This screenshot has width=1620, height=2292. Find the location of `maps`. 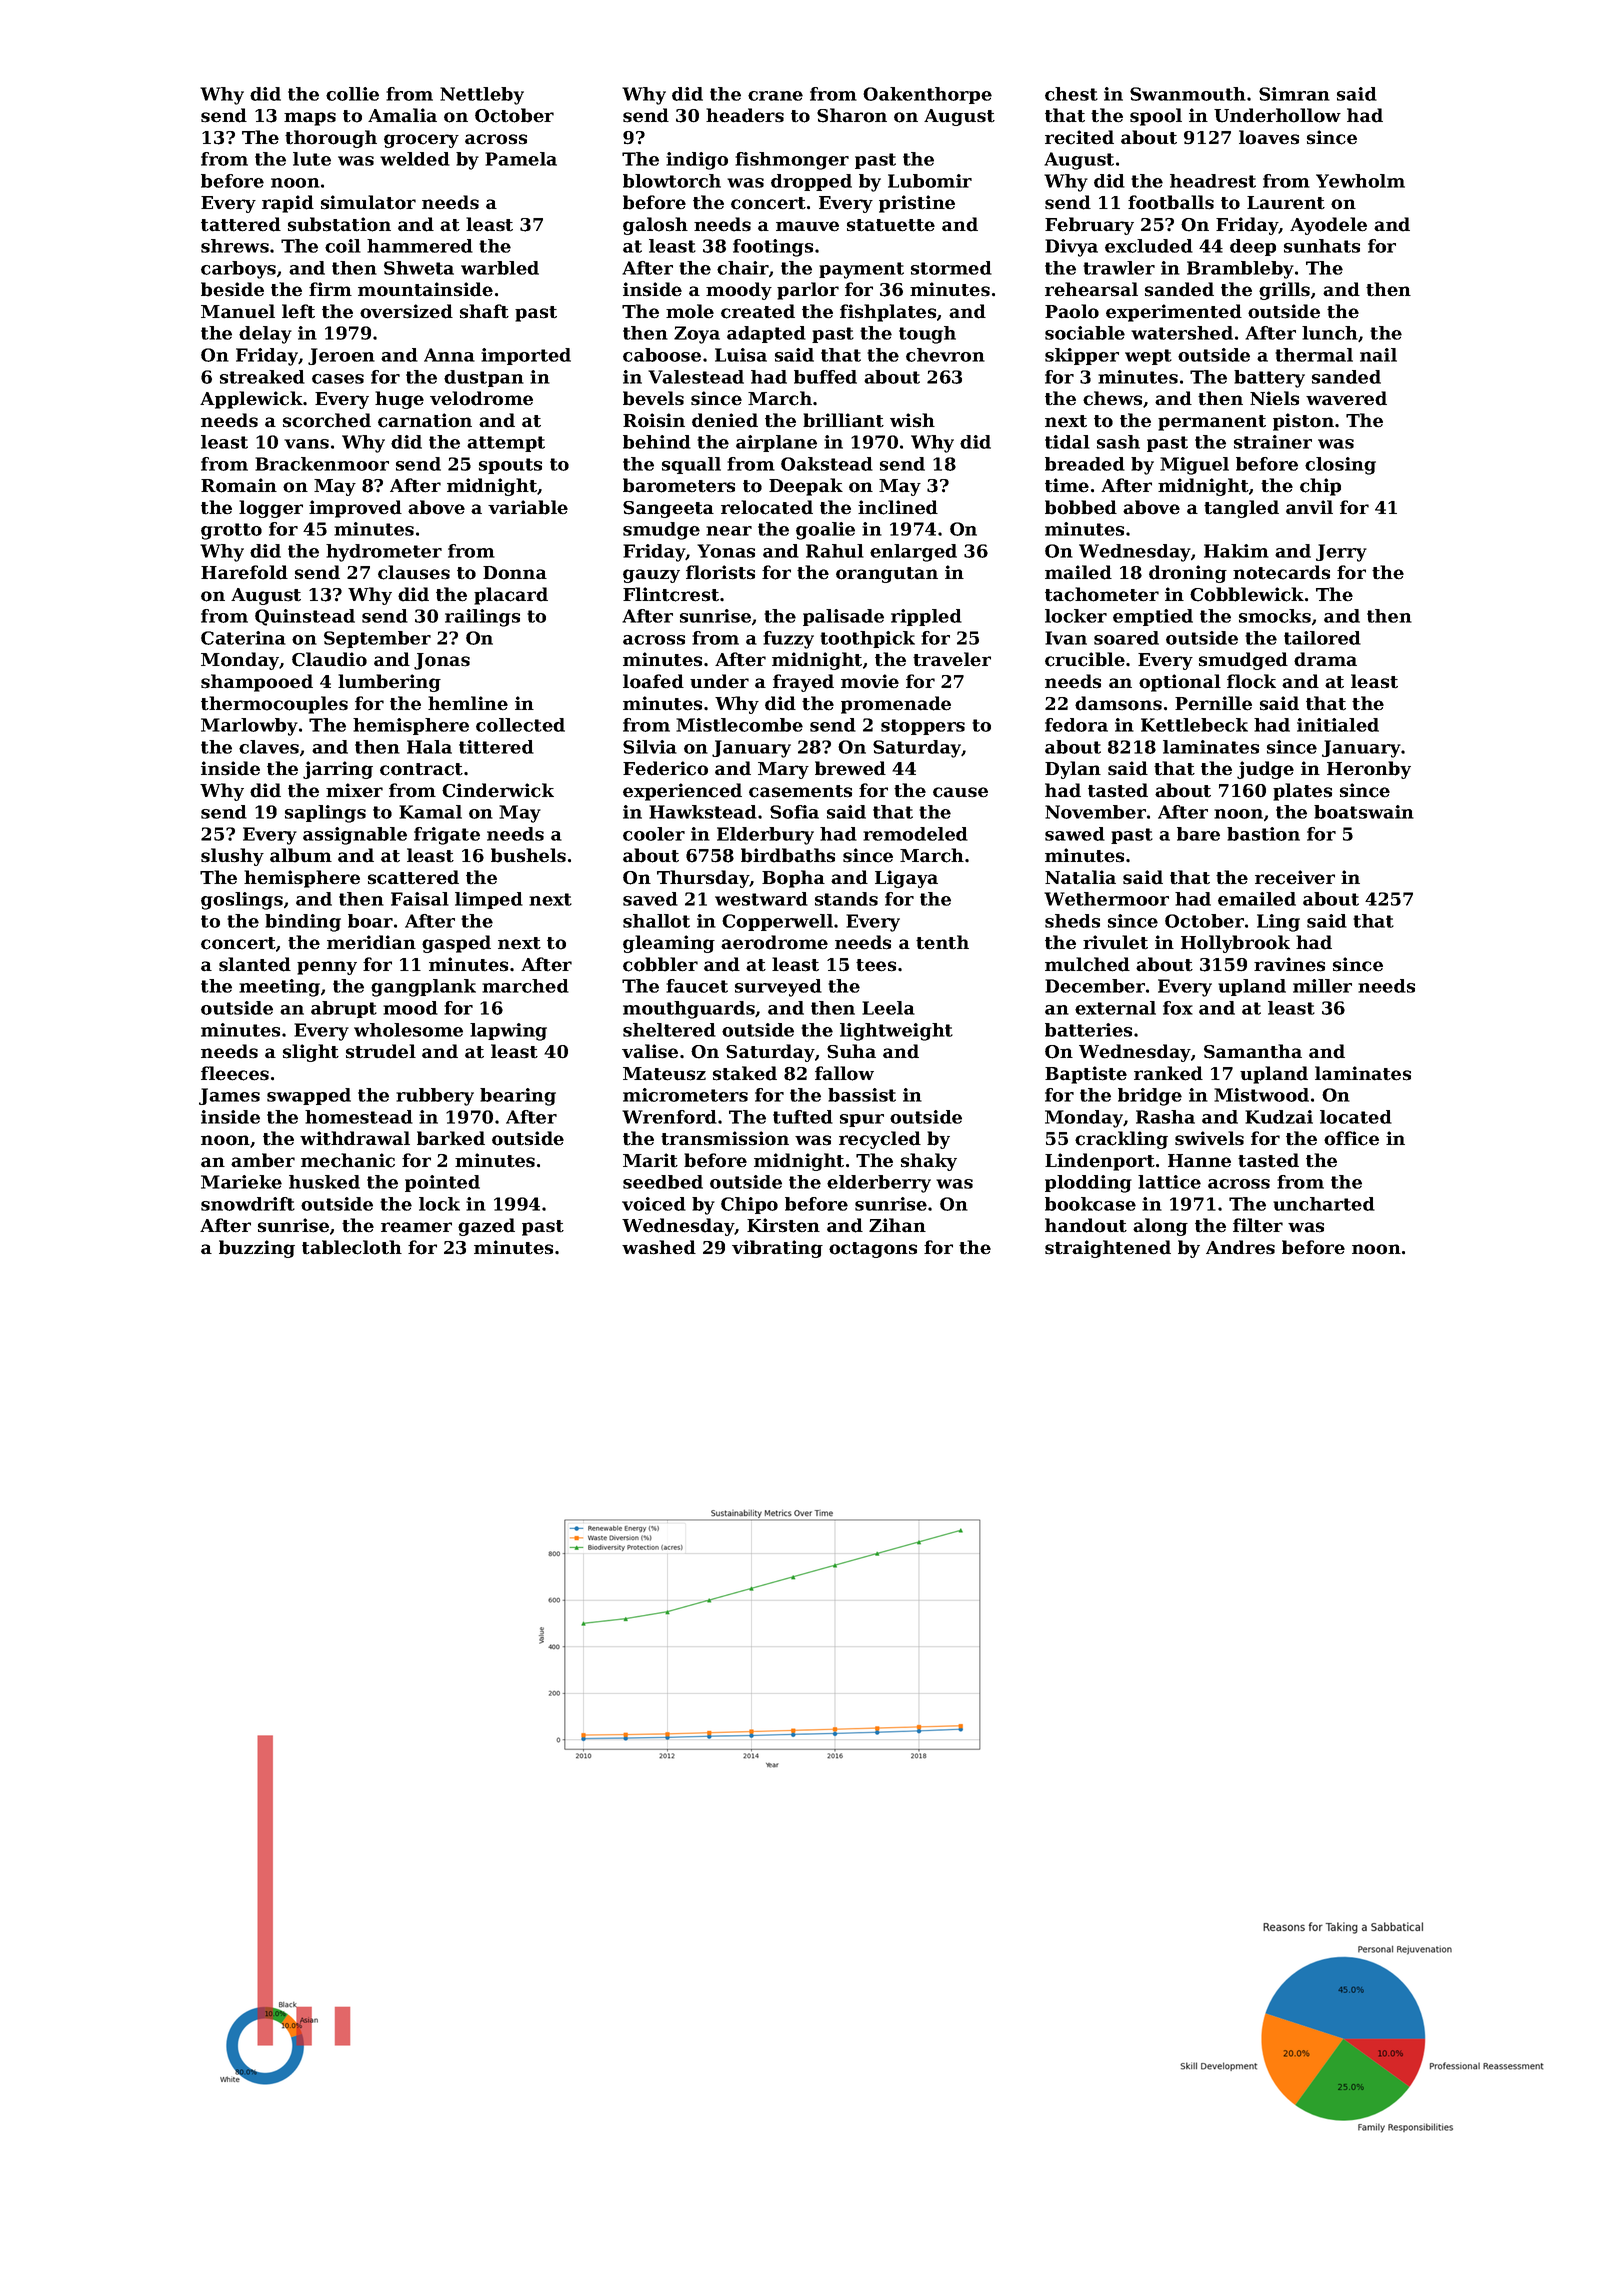

maps is located at coordinates (310, 119).
